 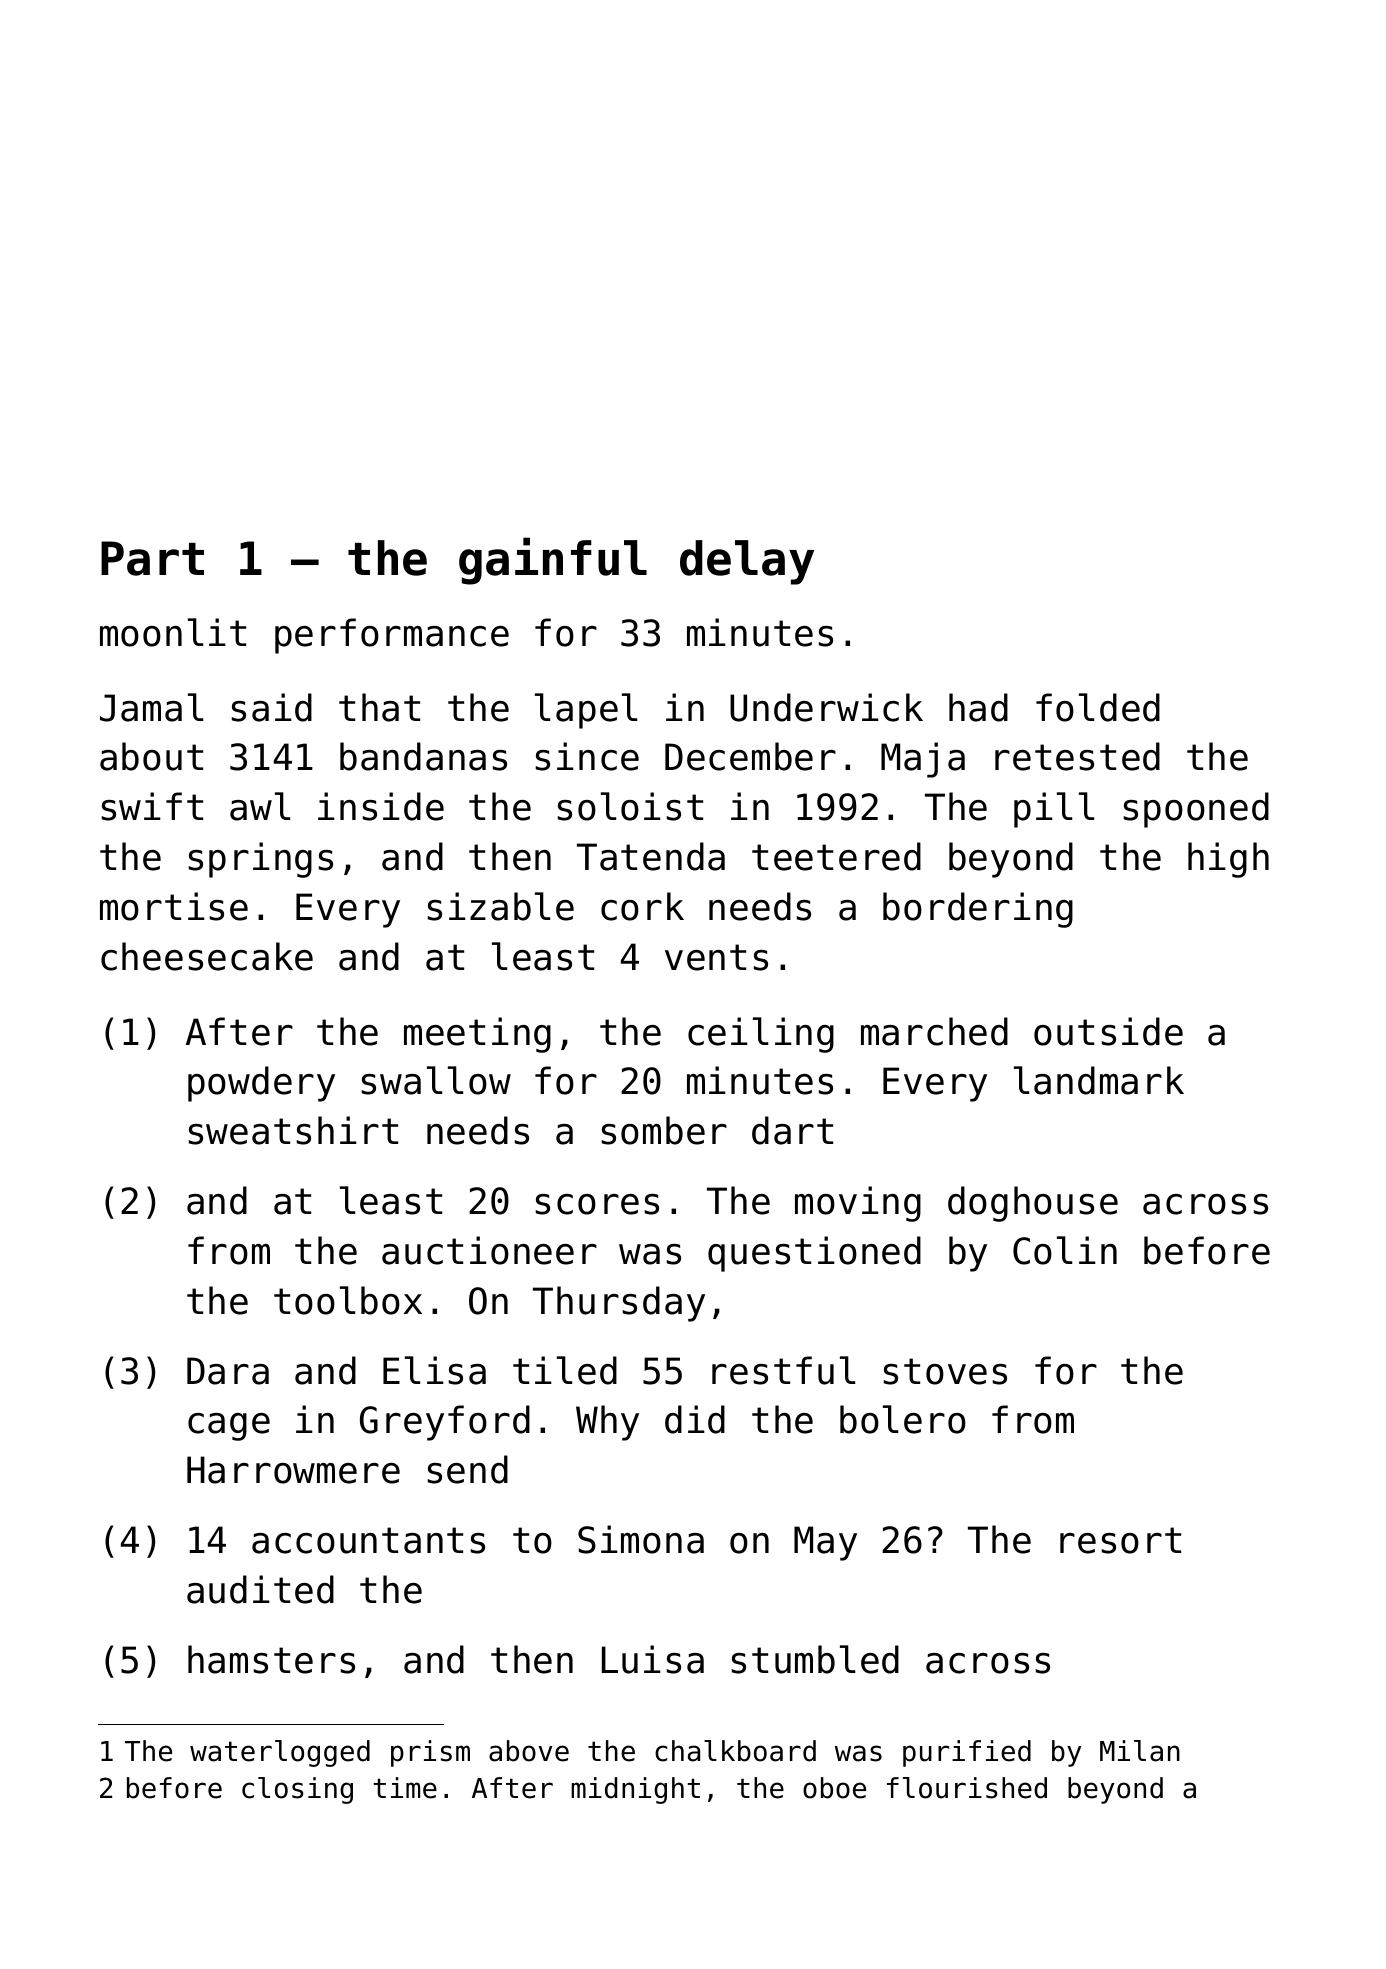 What do you see at coordinates (173, 632) in the document?
I see `moonlit` at bounding box center [173, 632].
